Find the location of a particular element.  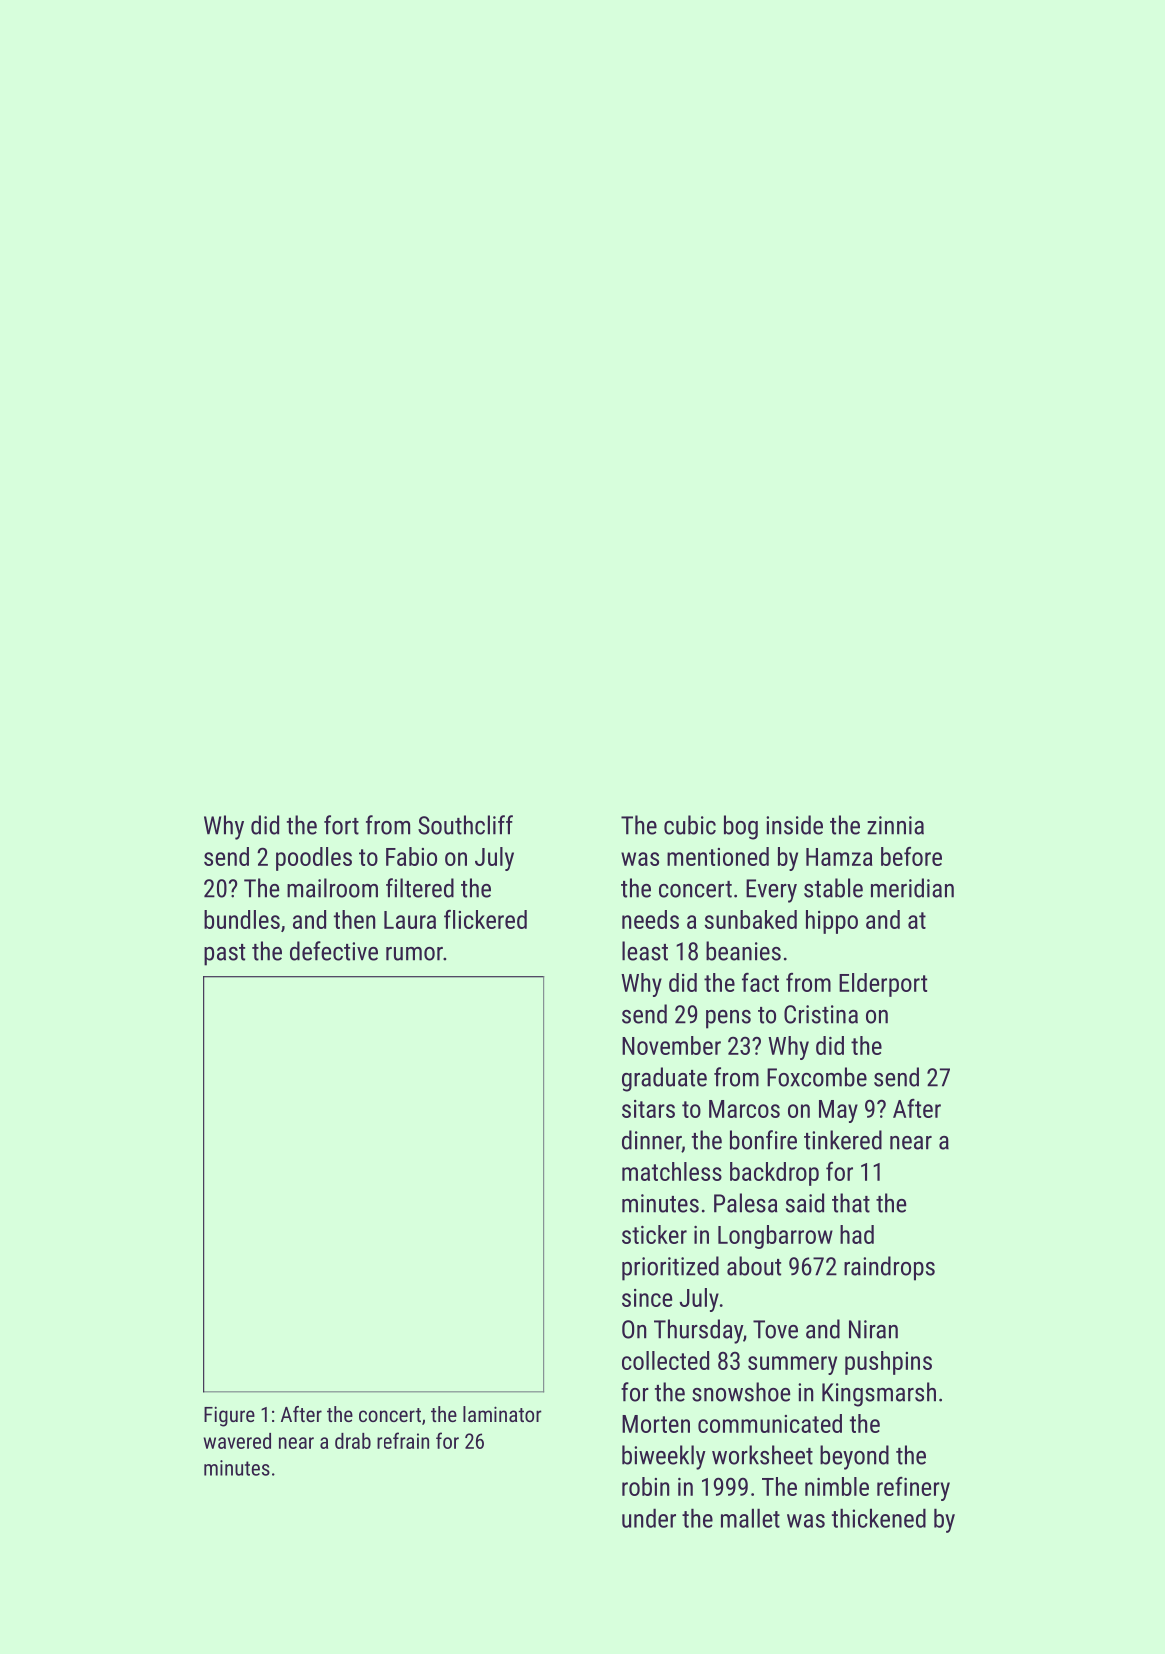

fort is located at coordinates (341, 825).
